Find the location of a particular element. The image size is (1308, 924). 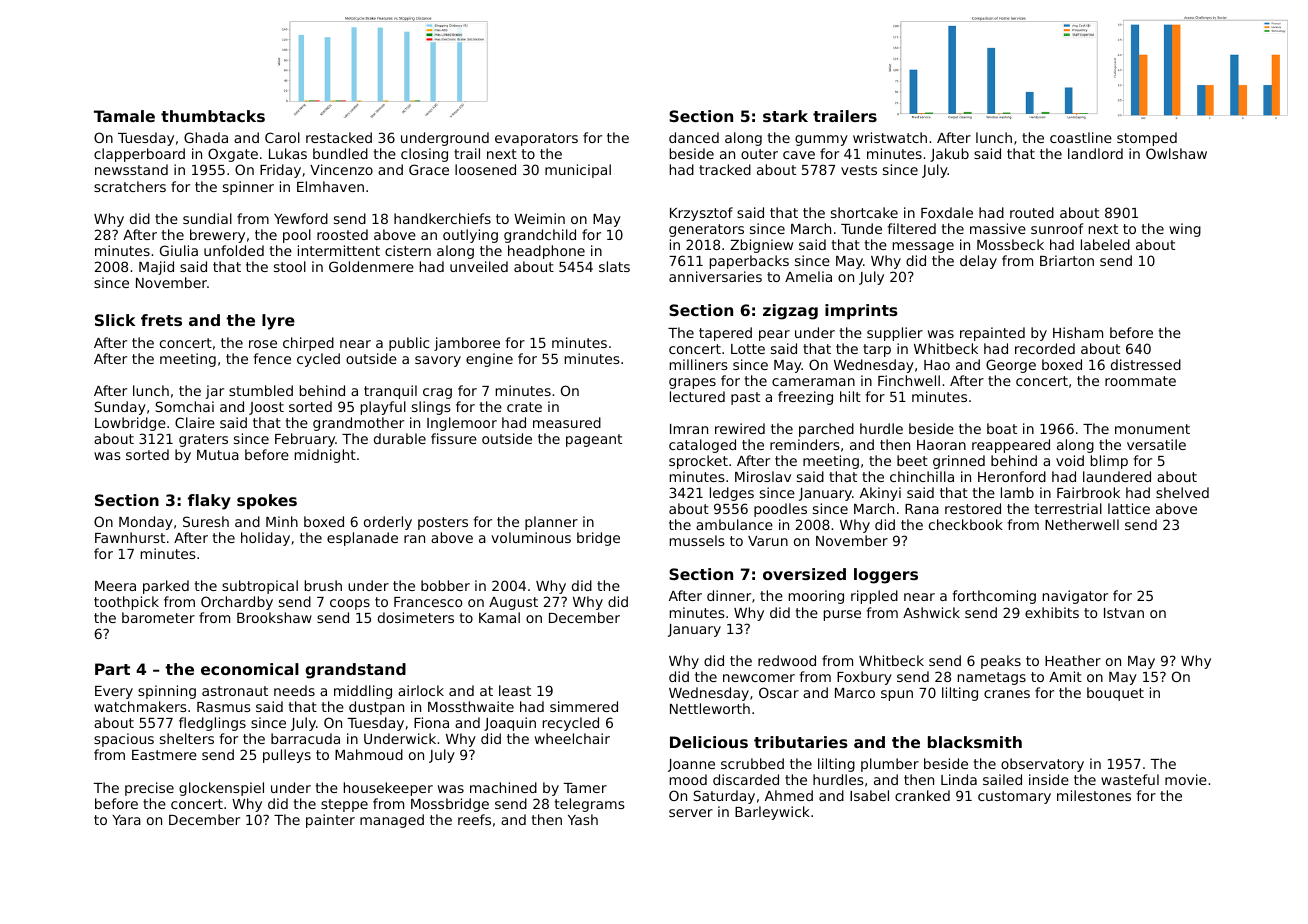

repainted is located at coordinates (992, 334).
